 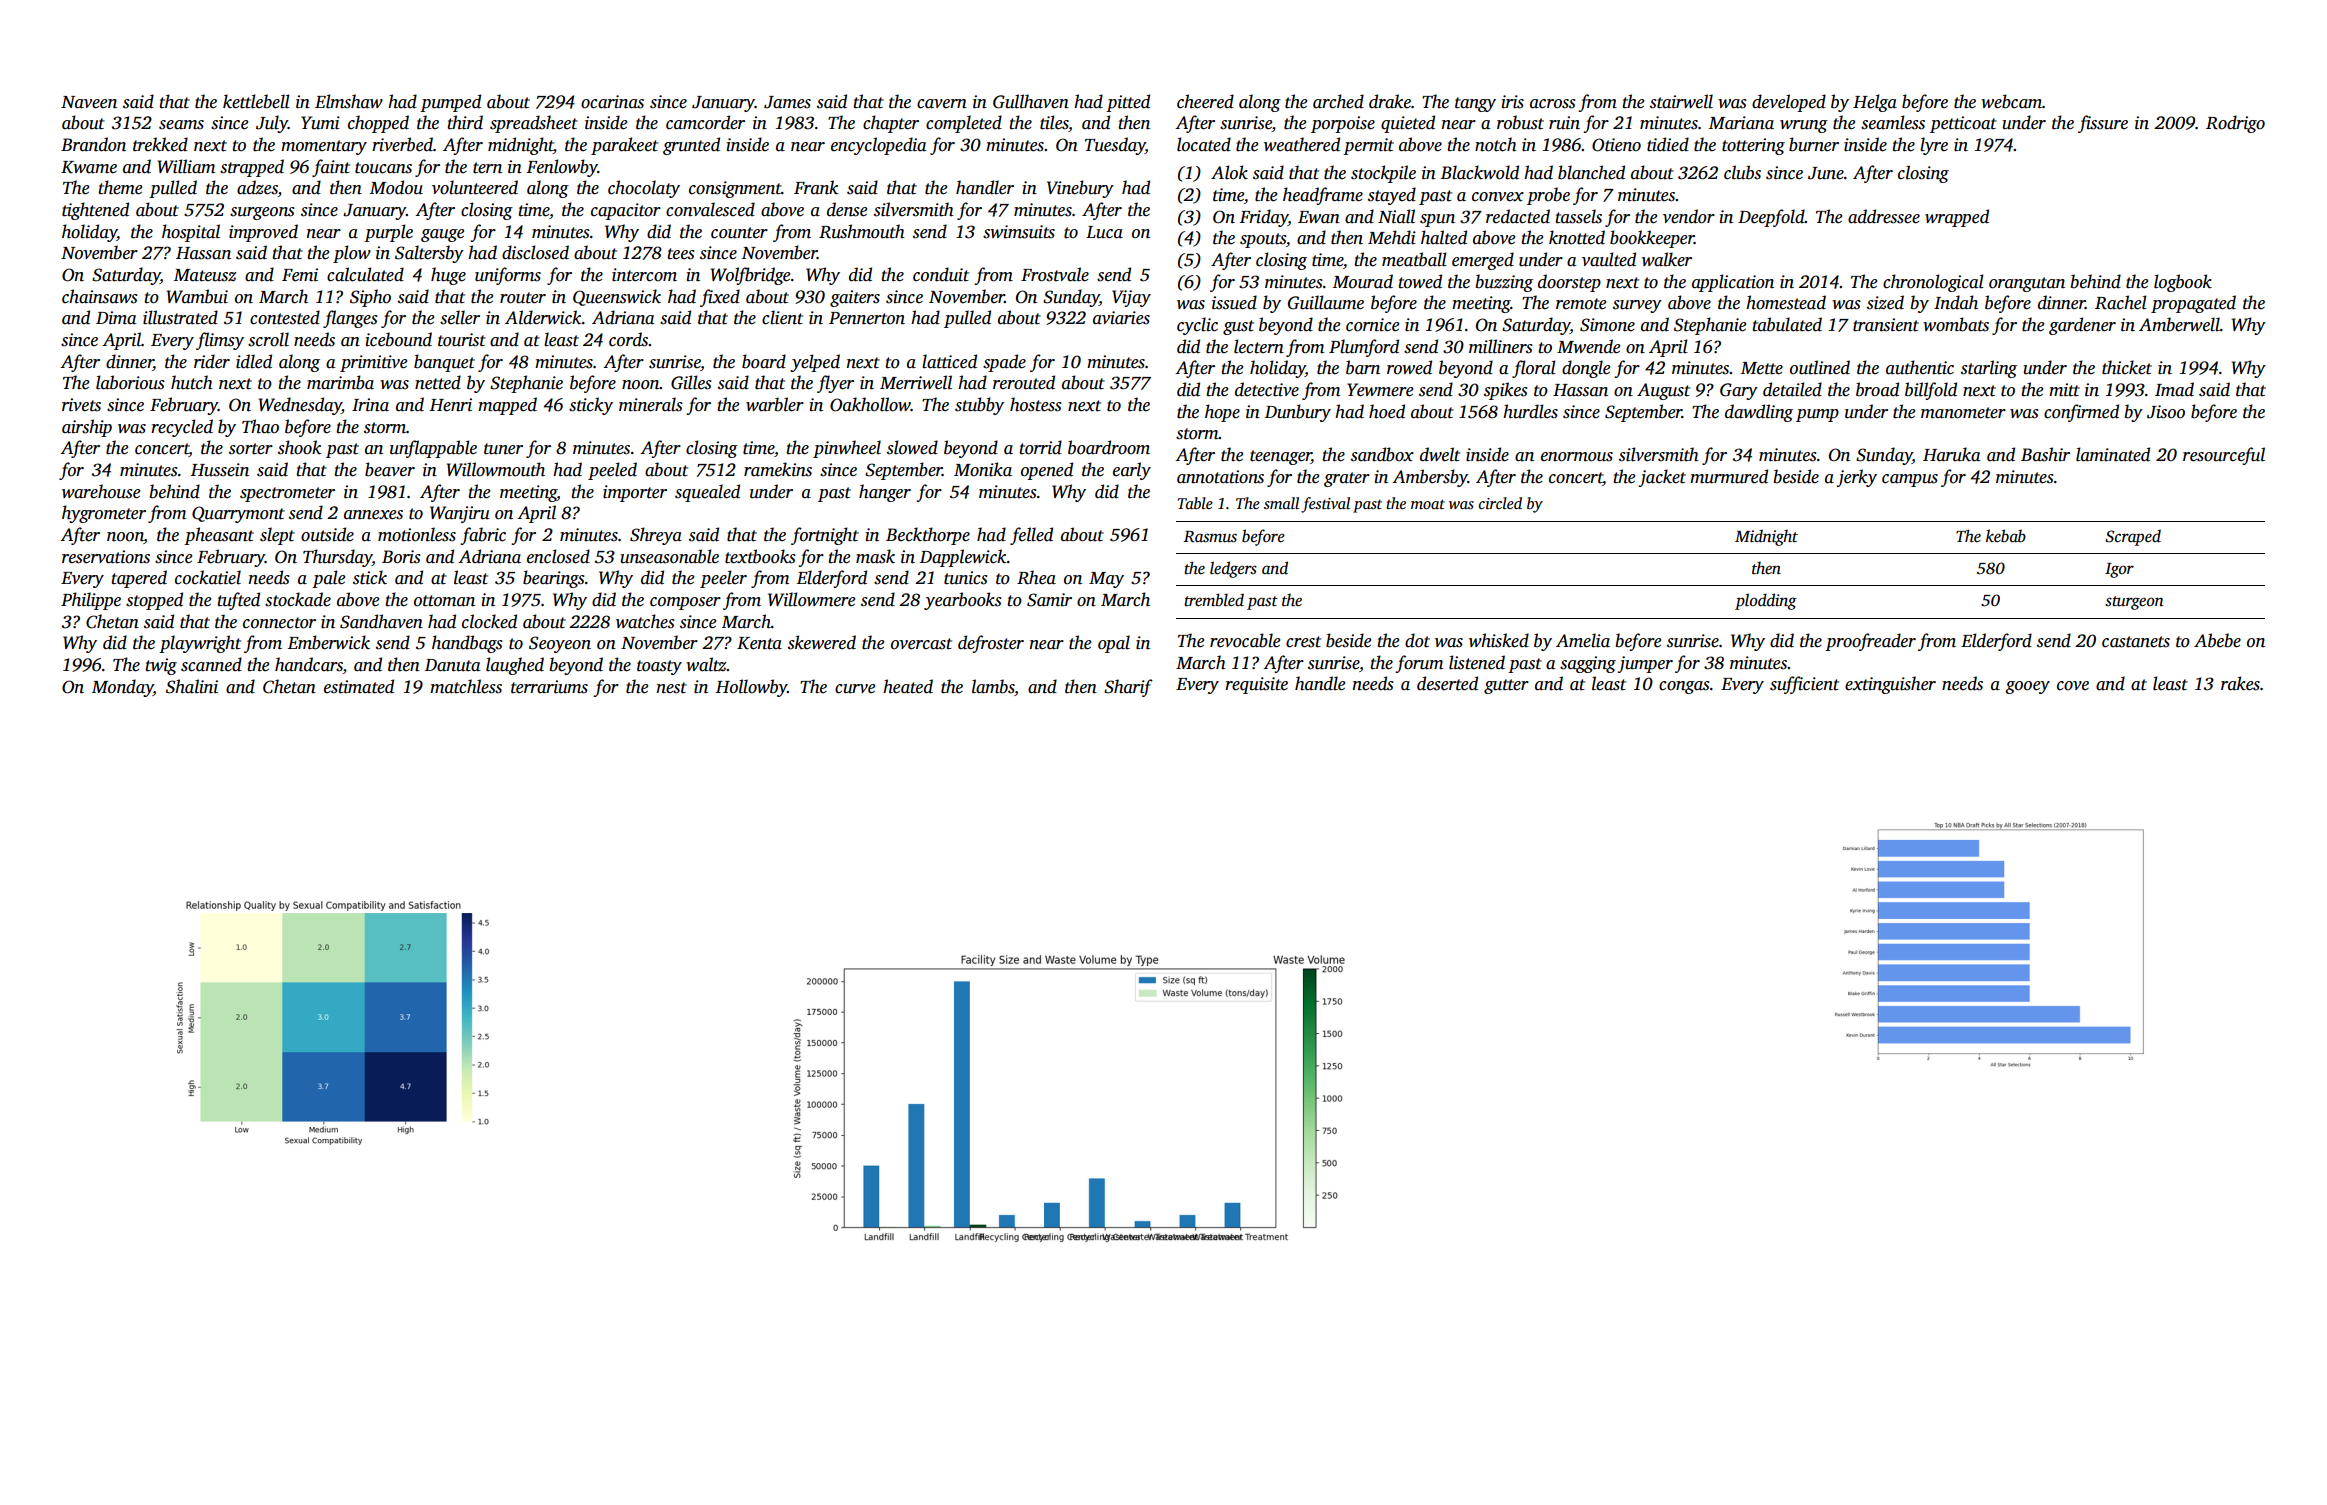 I want to click on orangutan, so click(x=2027, y=284).
